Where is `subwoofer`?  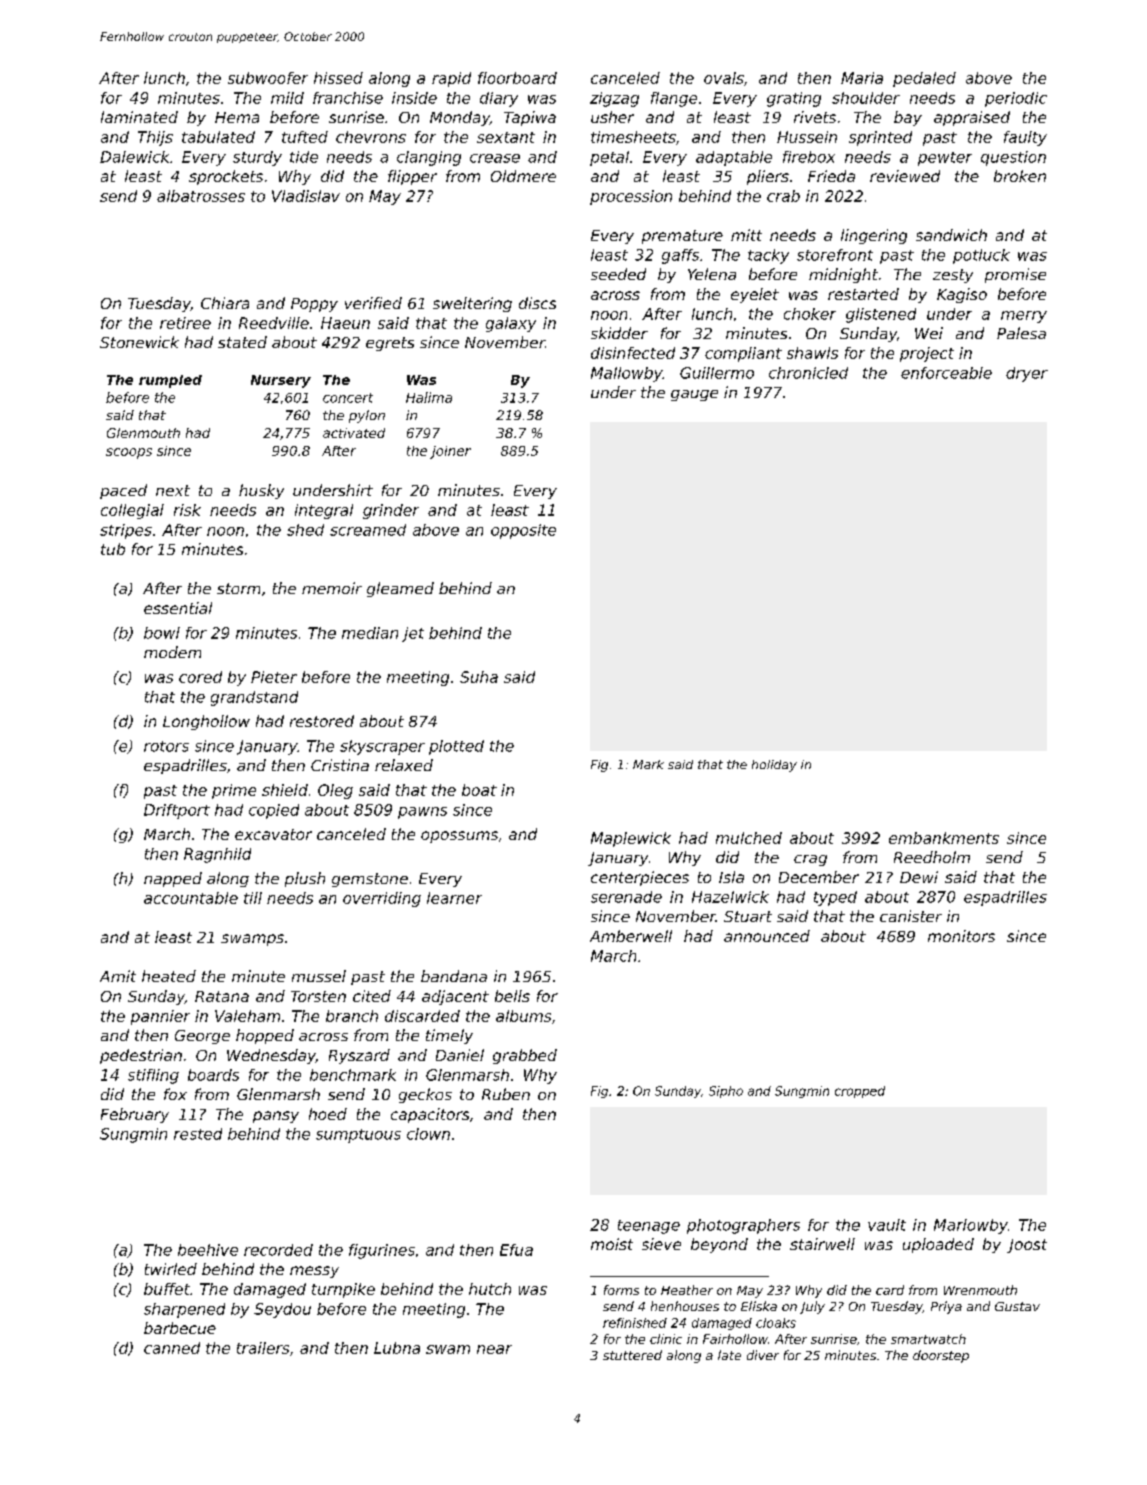
subwoofer is located at coordinates (268, 78).
